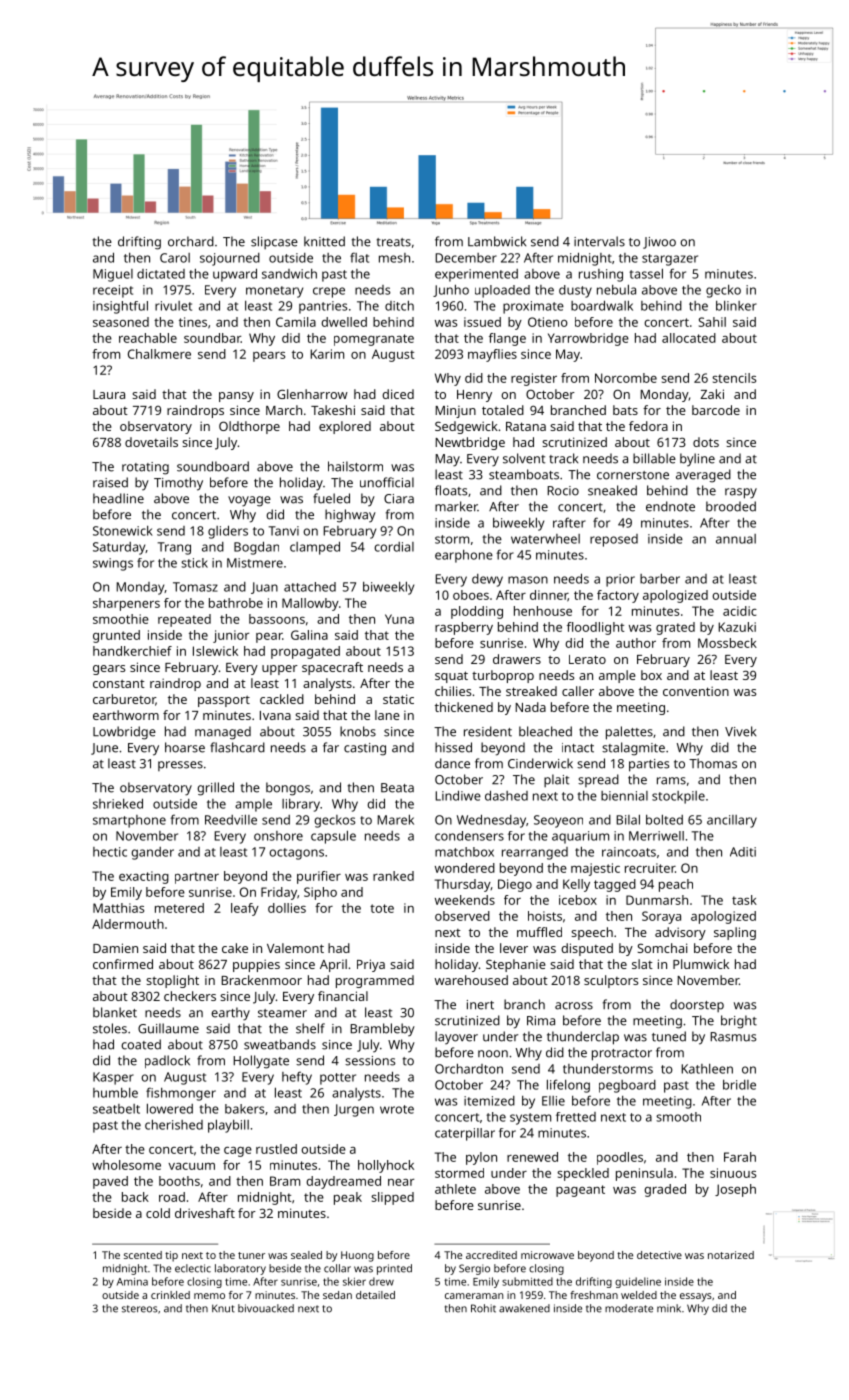 This screenshot has height=1400, width=849. Describe the element at coordinates (215, 651) in the screenshot. I see `Islewick` at that location.
